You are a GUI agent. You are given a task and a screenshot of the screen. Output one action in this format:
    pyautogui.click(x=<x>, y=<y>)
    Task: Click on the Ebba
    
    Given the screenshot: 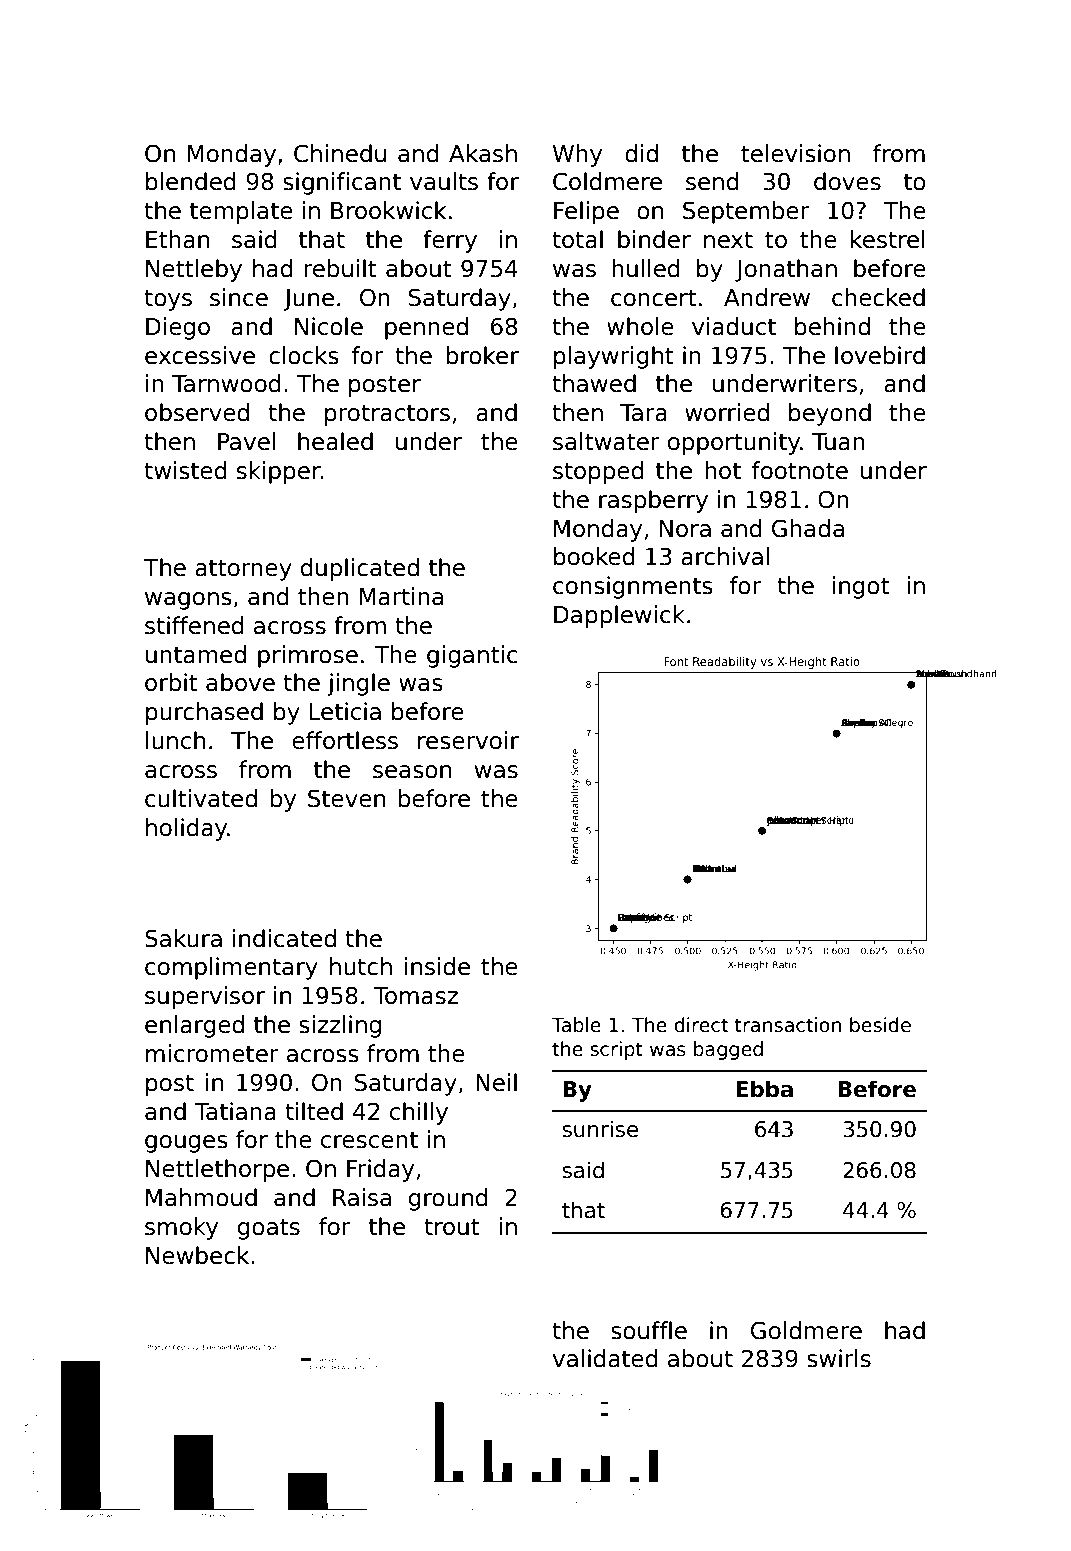 What is the action you would take?
    pyautogui.click(x=764, y=1089)
